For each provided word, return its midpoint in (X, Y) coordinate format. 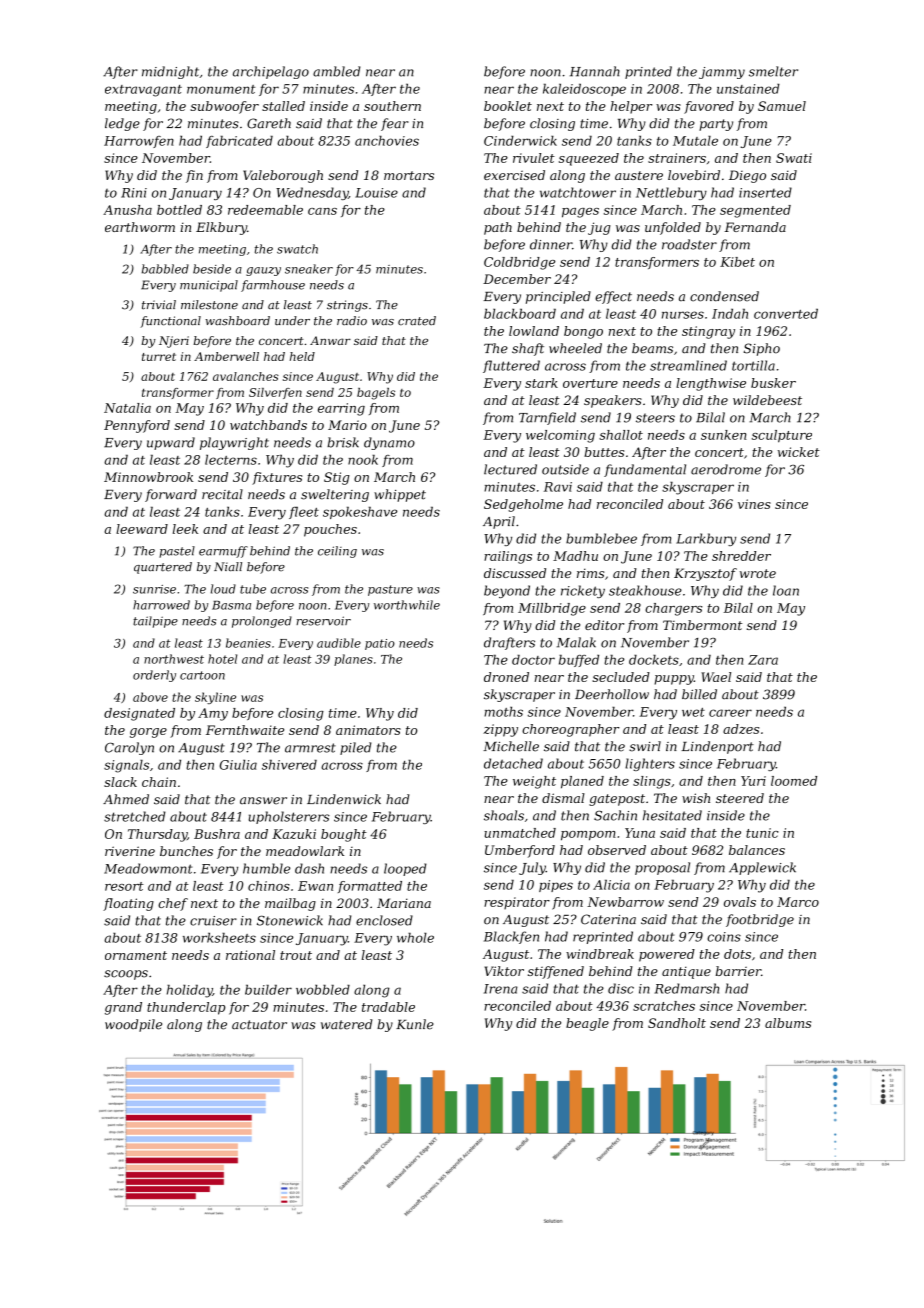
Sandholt (677, 1023)
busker (773, 383)
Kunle (415, 1024)
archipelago (271, 72)
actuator (259, 1025)
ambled (336, 71)
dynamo (389, 443)
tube (253, 589)
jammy (722, 73)
